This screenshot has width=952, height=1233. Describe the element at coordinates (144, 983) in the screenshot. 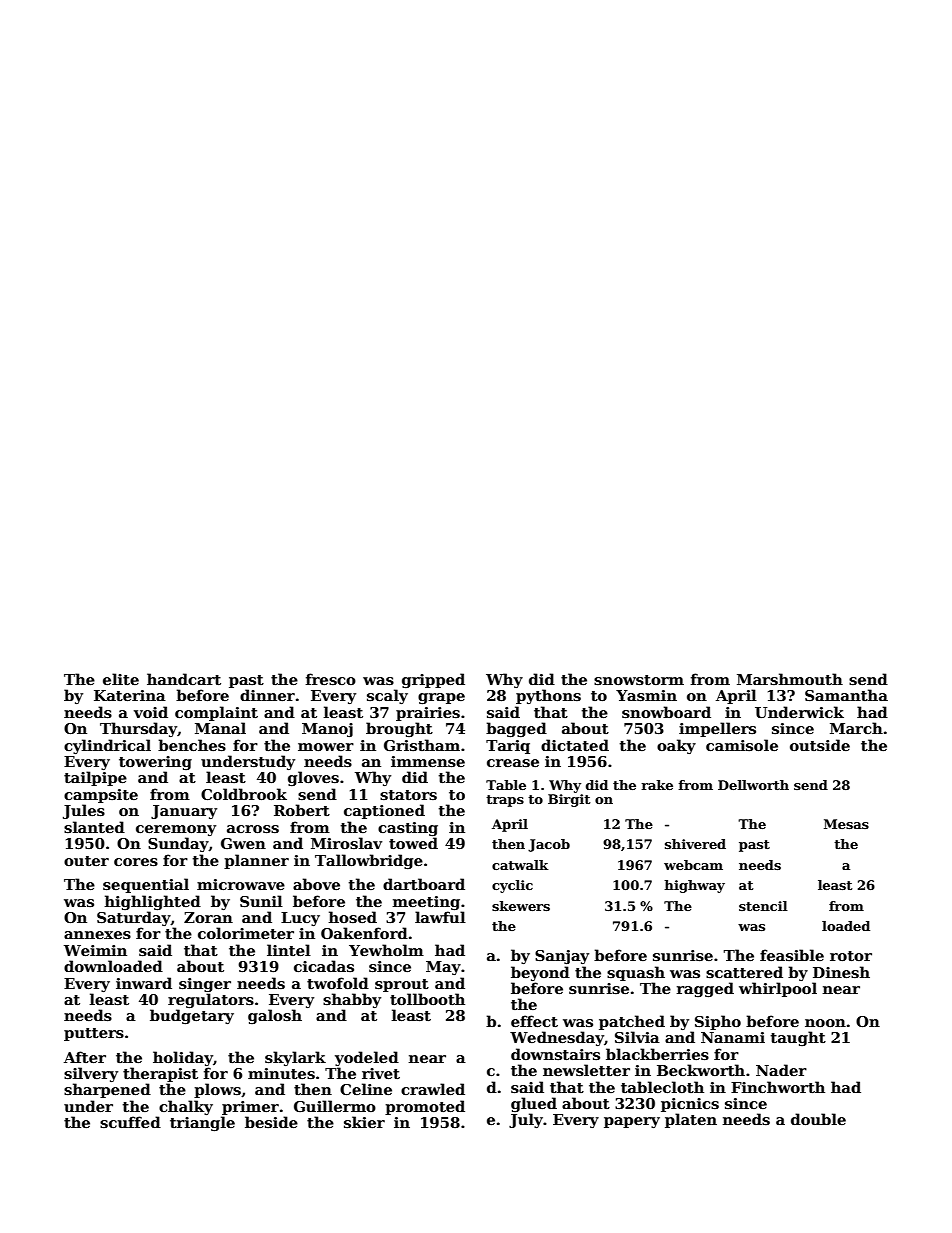

I see `inward` at that location.
